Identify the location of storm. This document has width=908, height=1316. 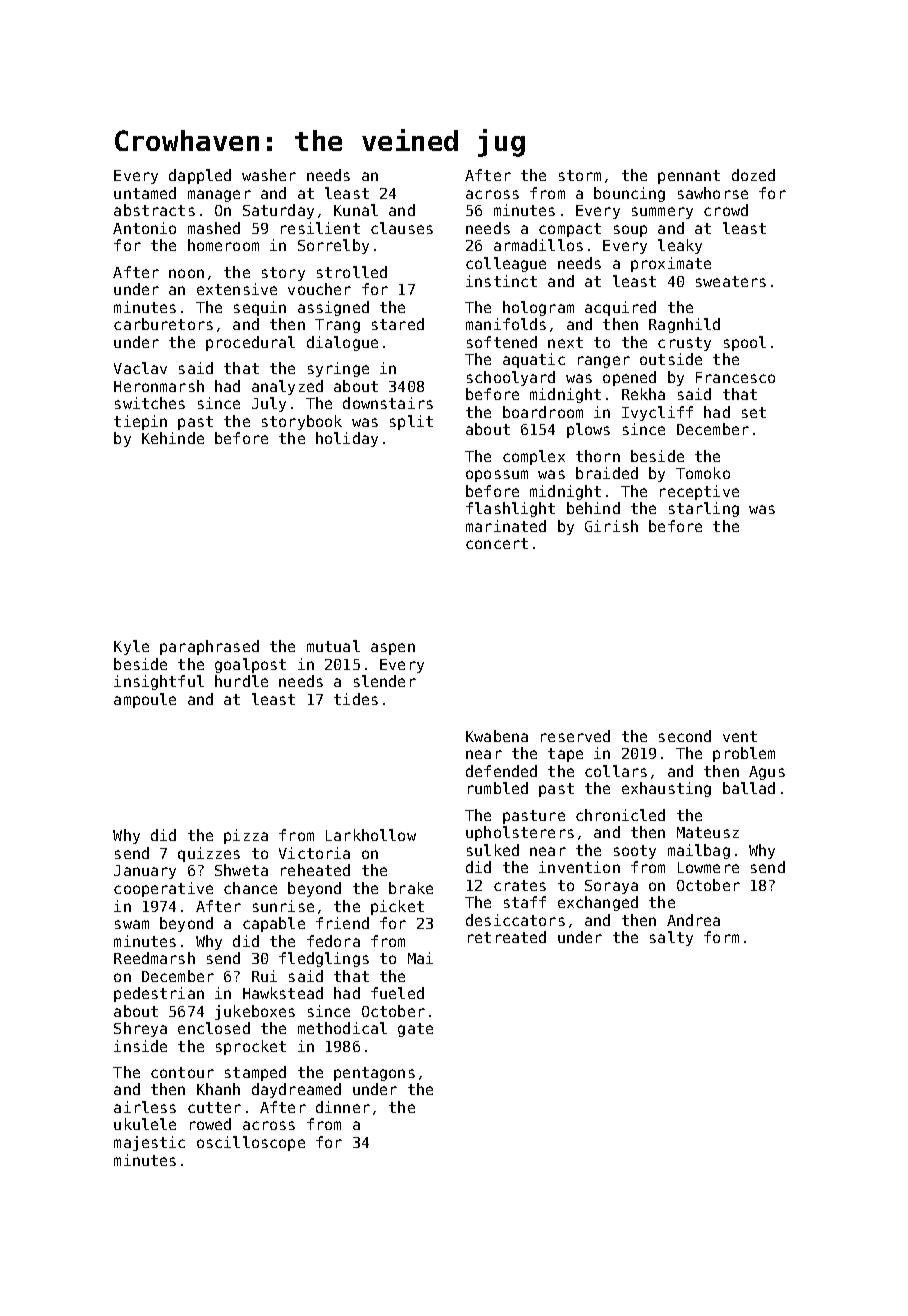
(580, 175).
